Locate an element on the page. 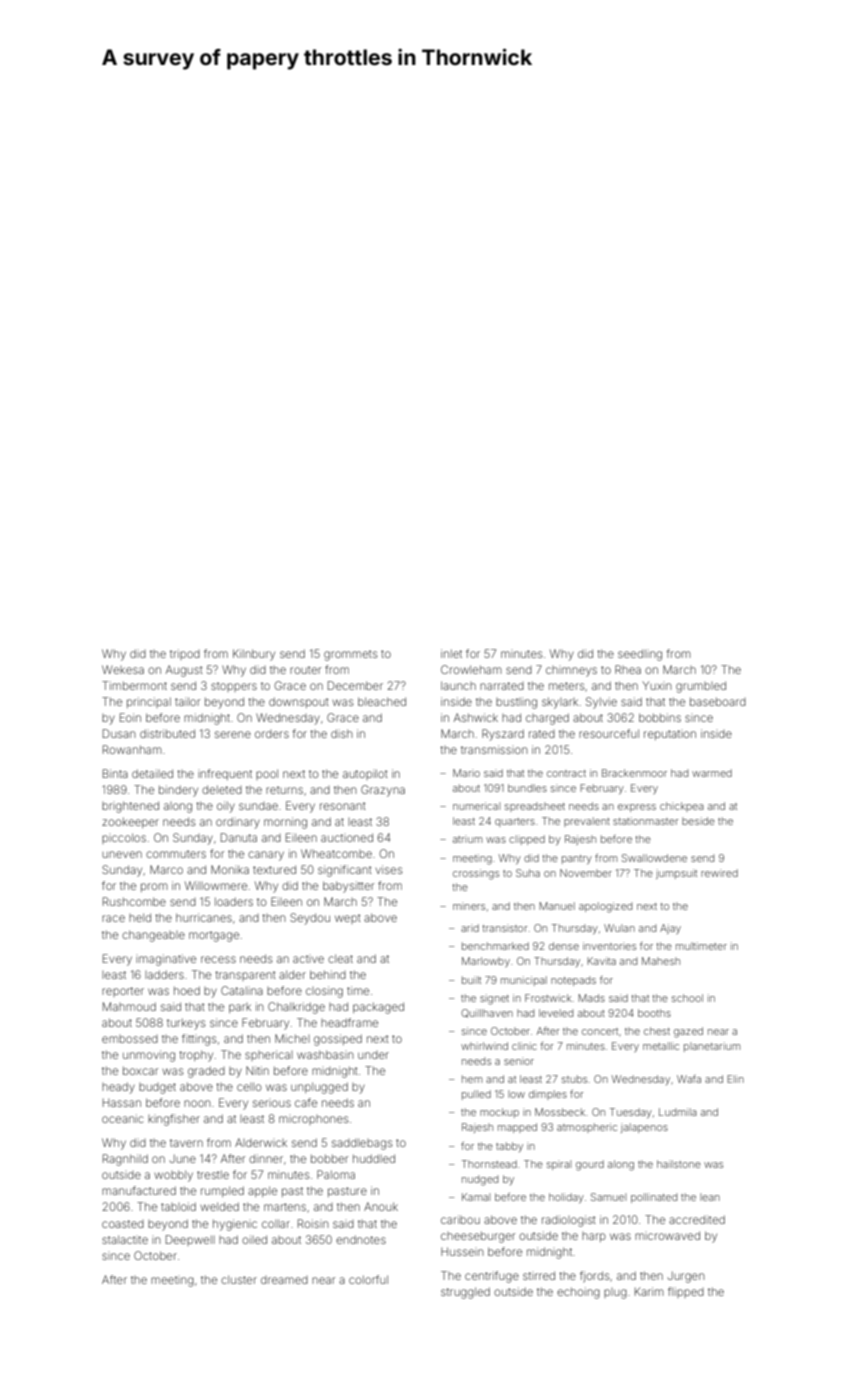  Wulan is located at coordinates (619, 928).
